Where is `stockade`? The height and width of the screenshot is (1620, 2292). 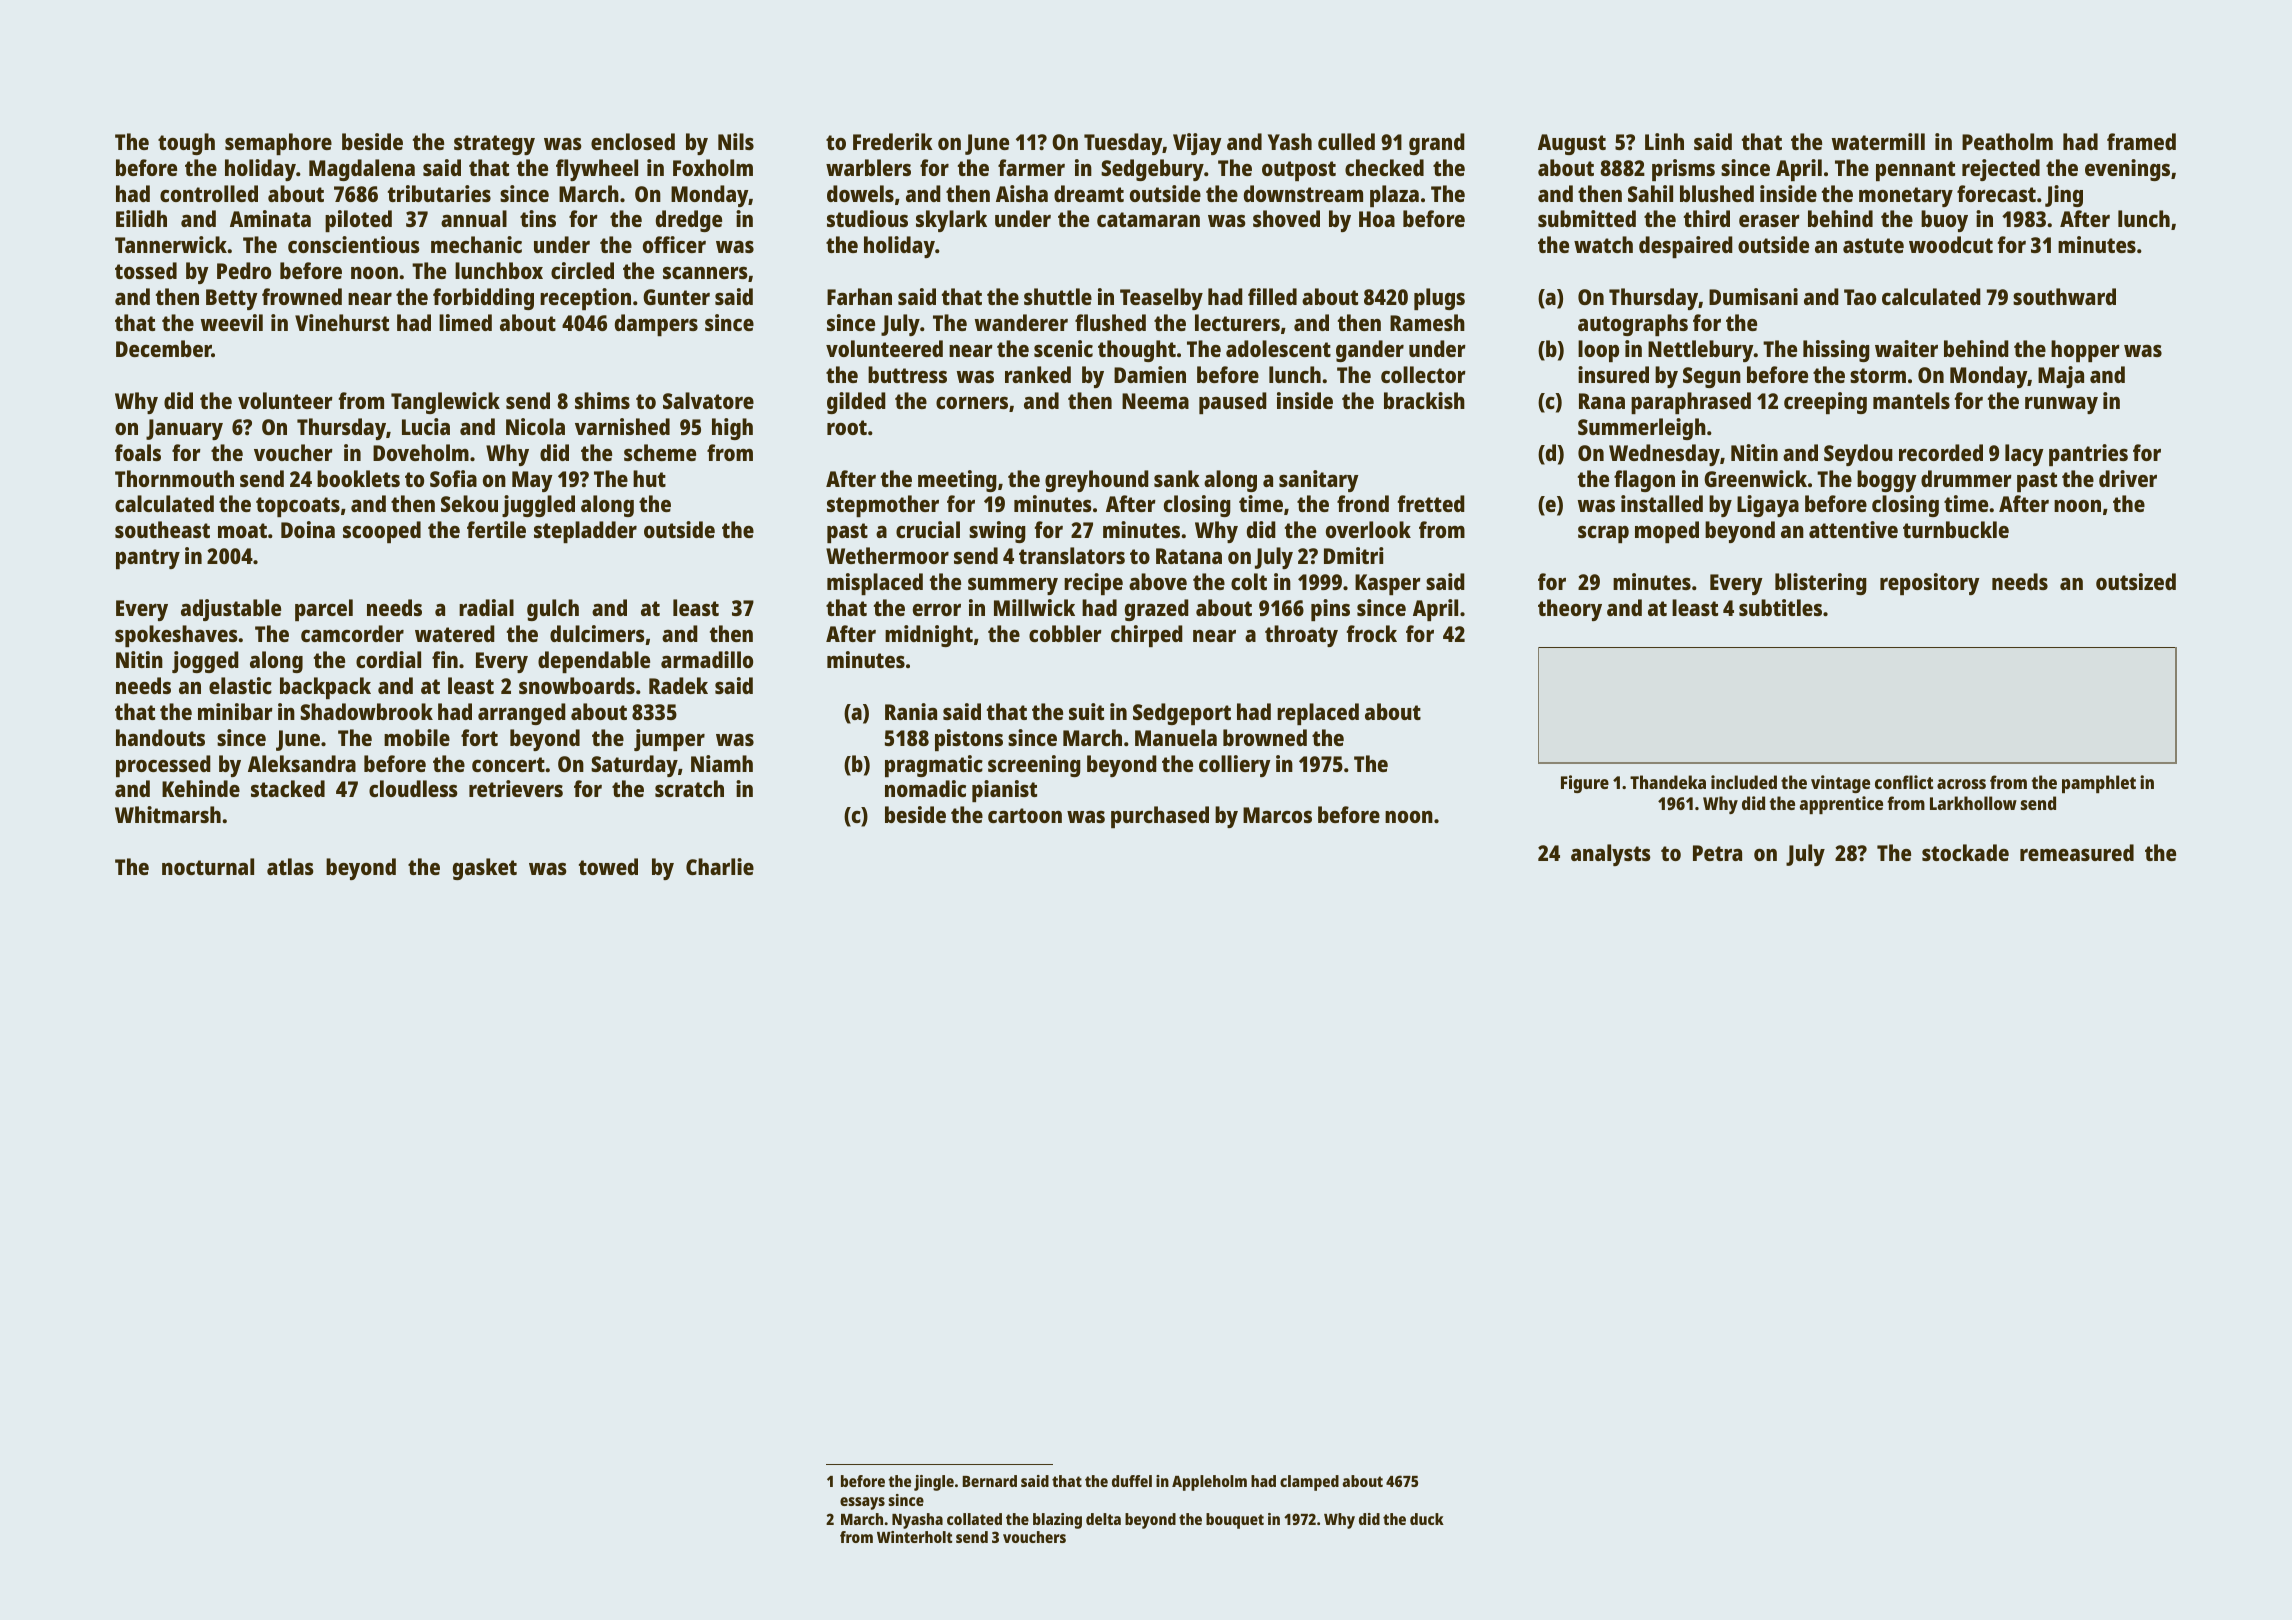
stockade is located at coordinates (1965, 852).
